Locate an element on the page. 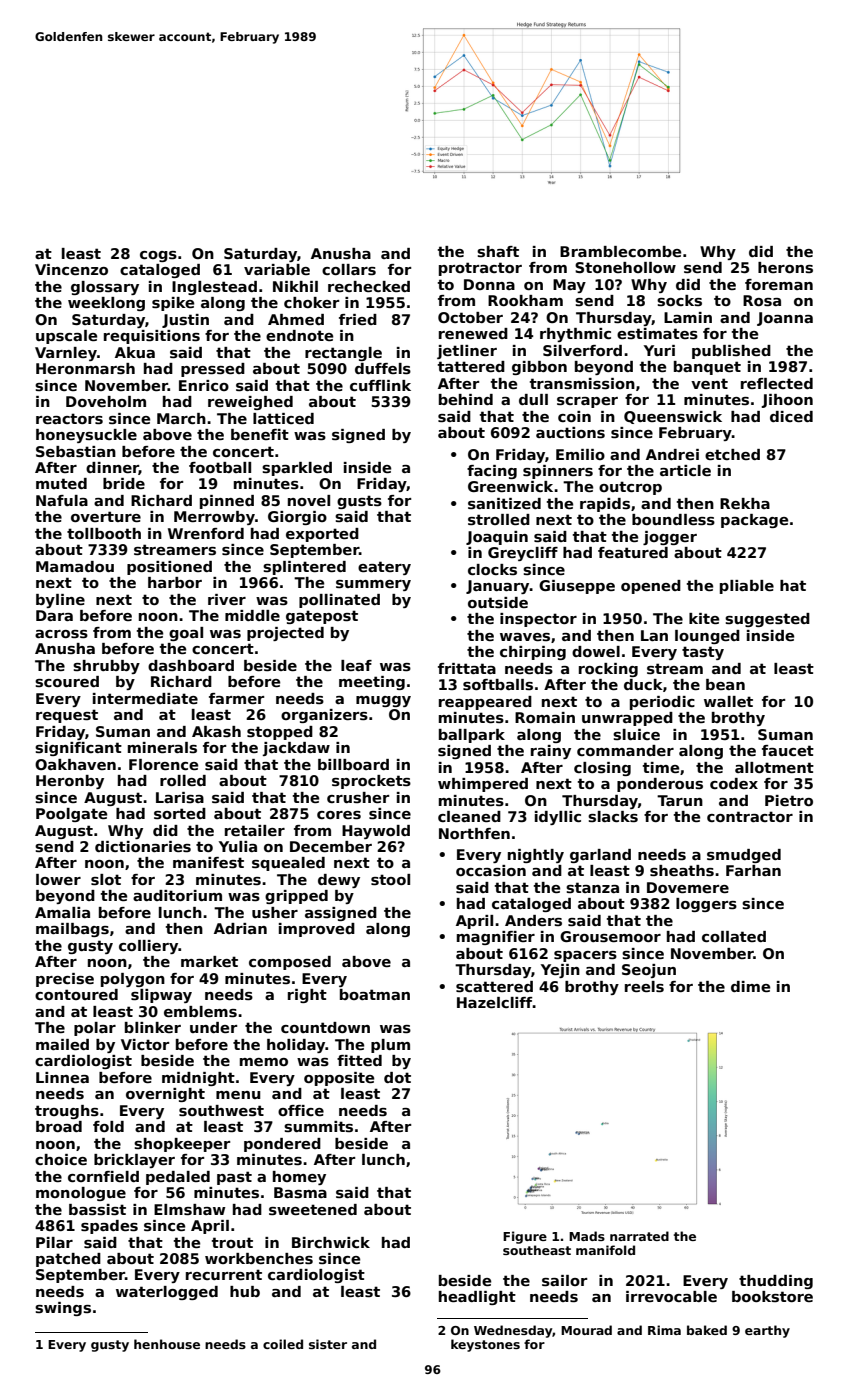 The height and width of the image is (1400, 849). commander is located at coordinates (625, 750).
